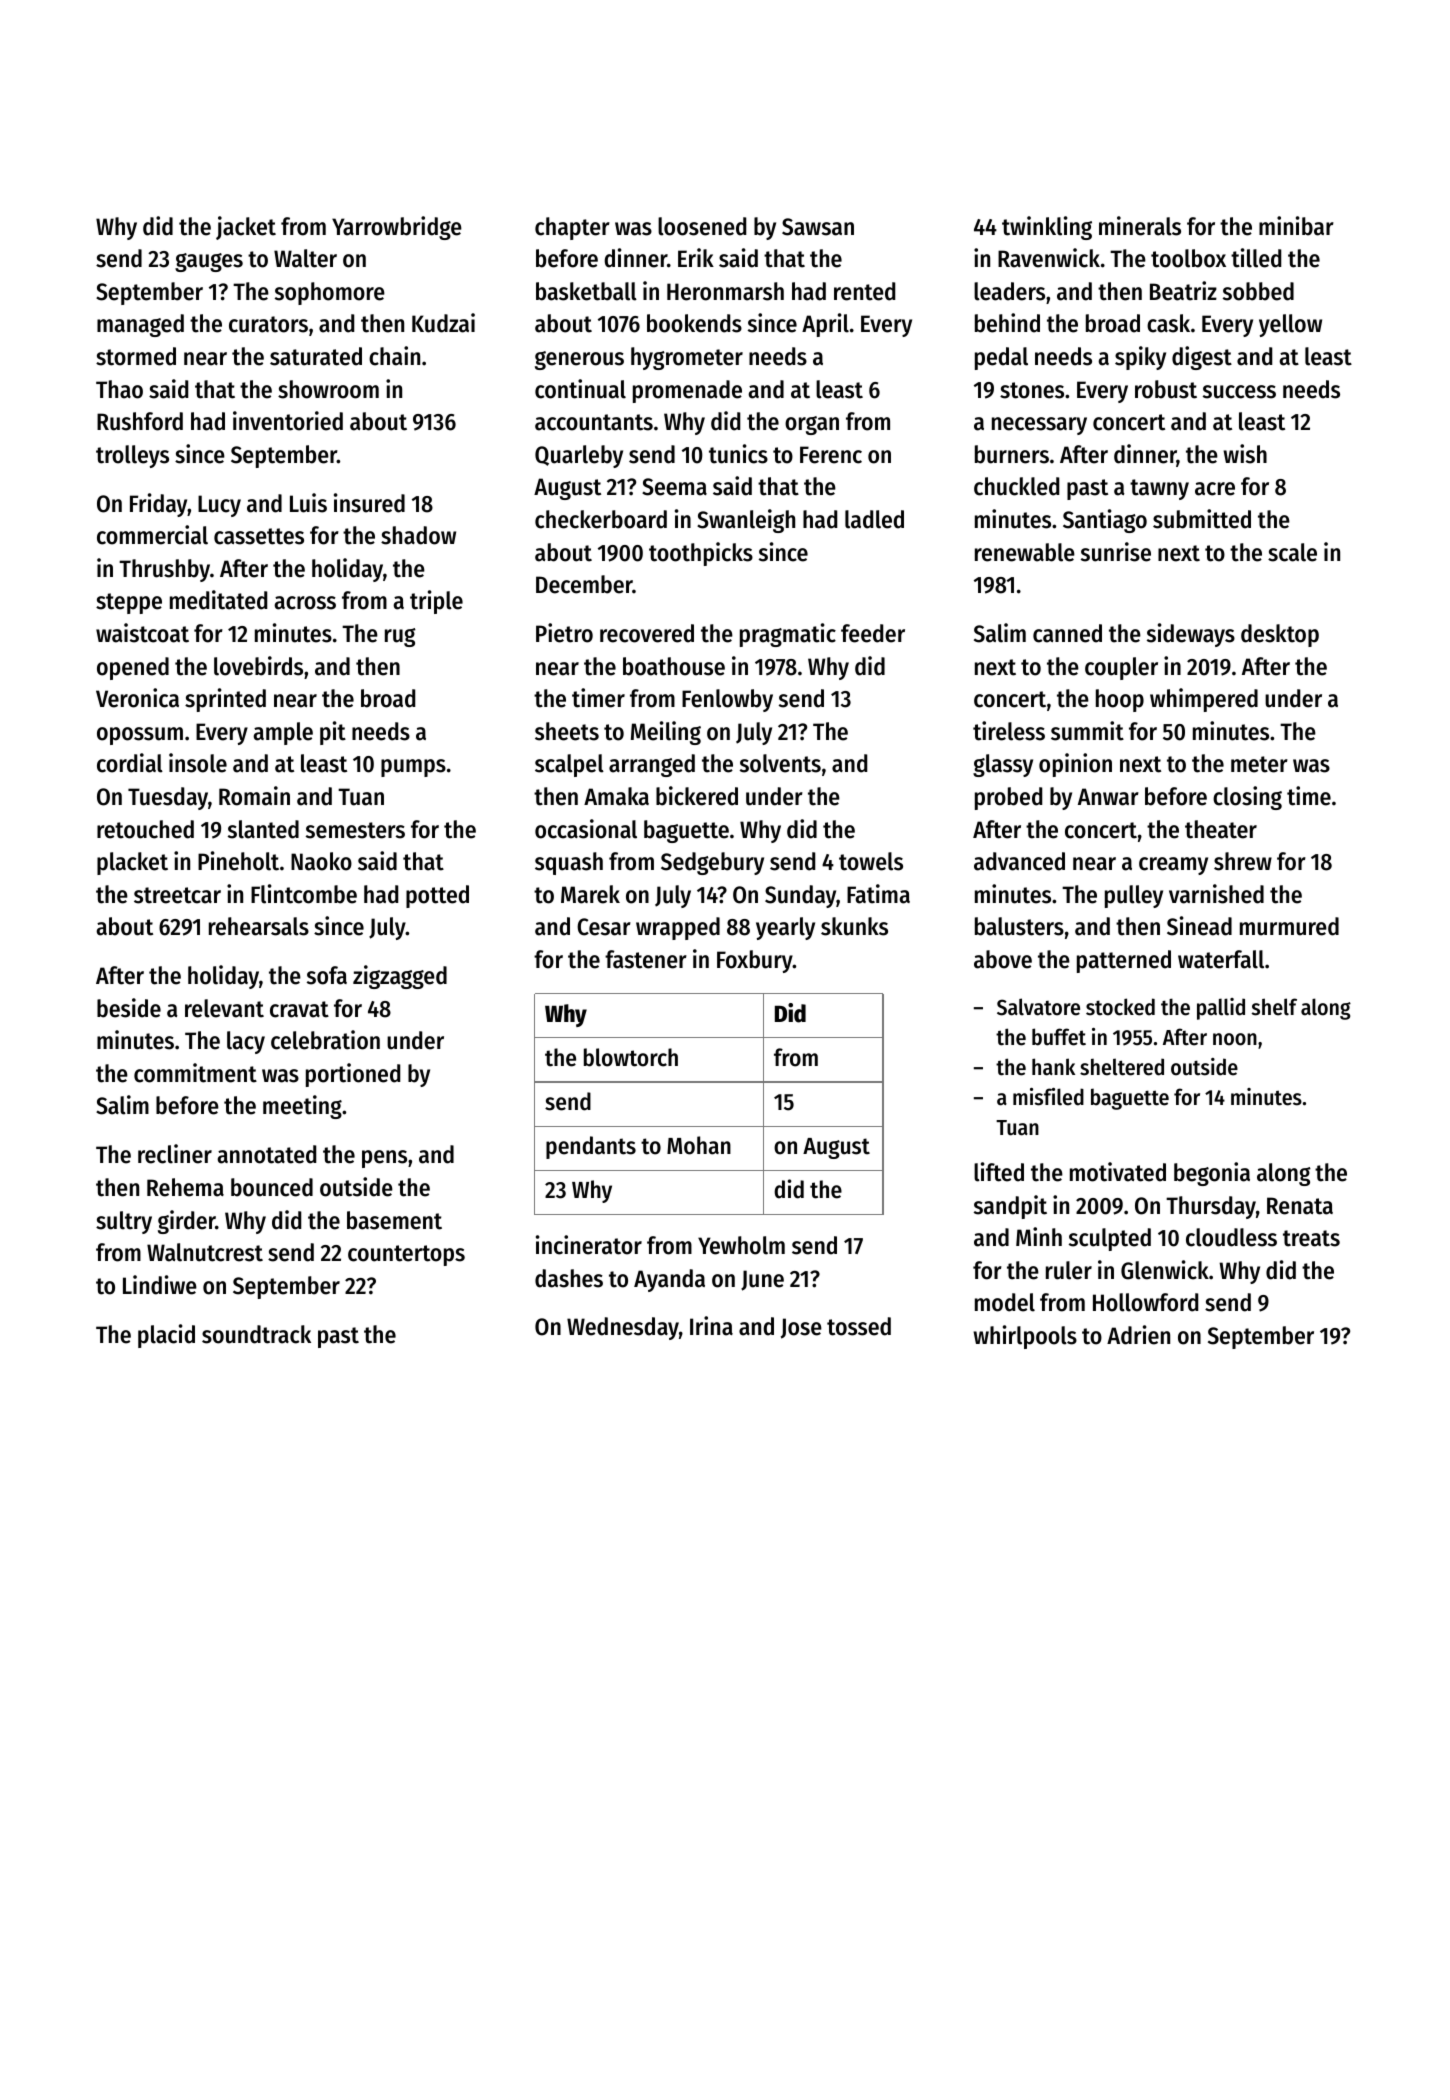 This screenshot has width=1450, height=2100. I want to click on Jose, so click(801, 1328).
